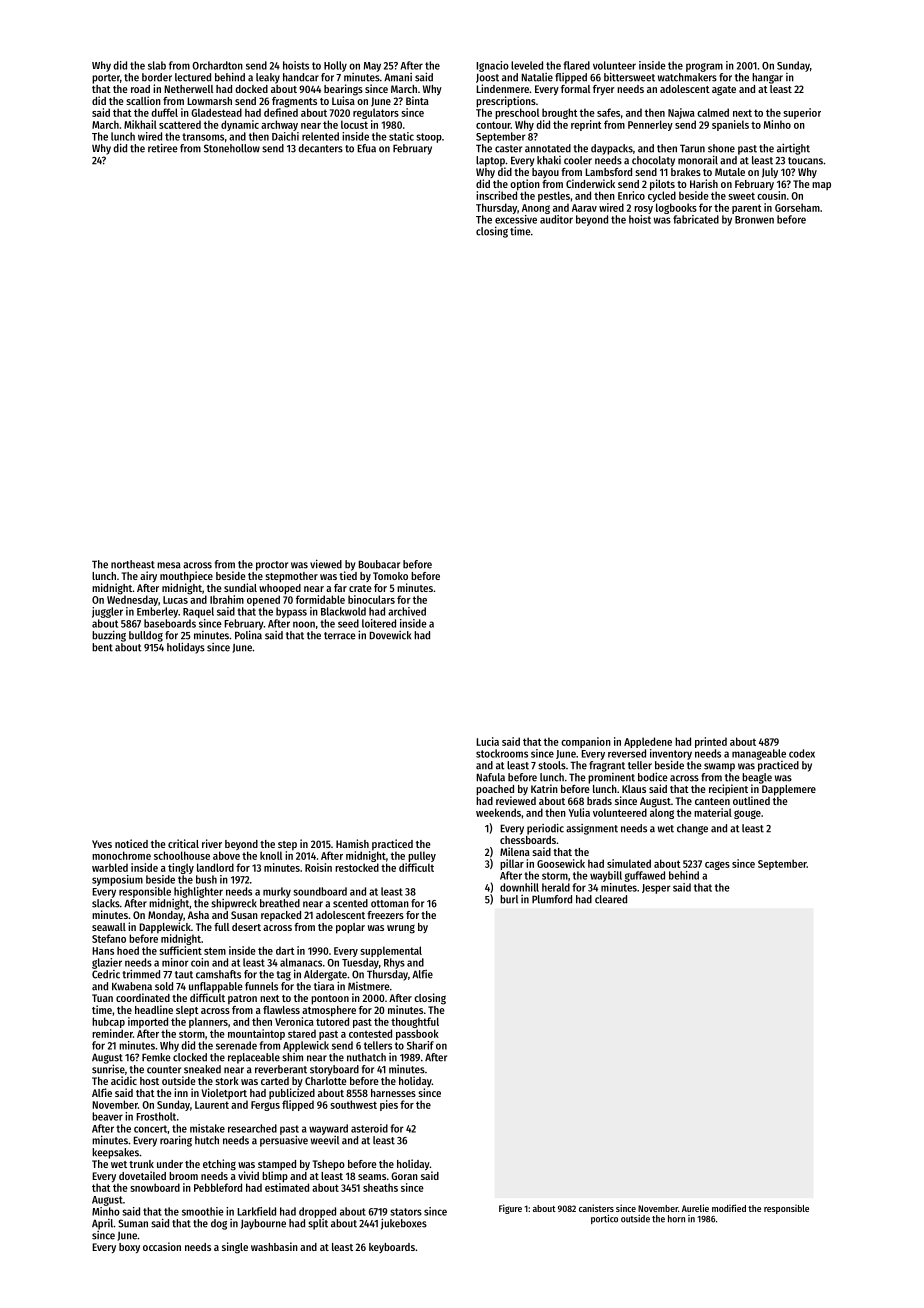 The height and width of the screenshot is (1308, 924). I want to click on static, so click(401, 136).
